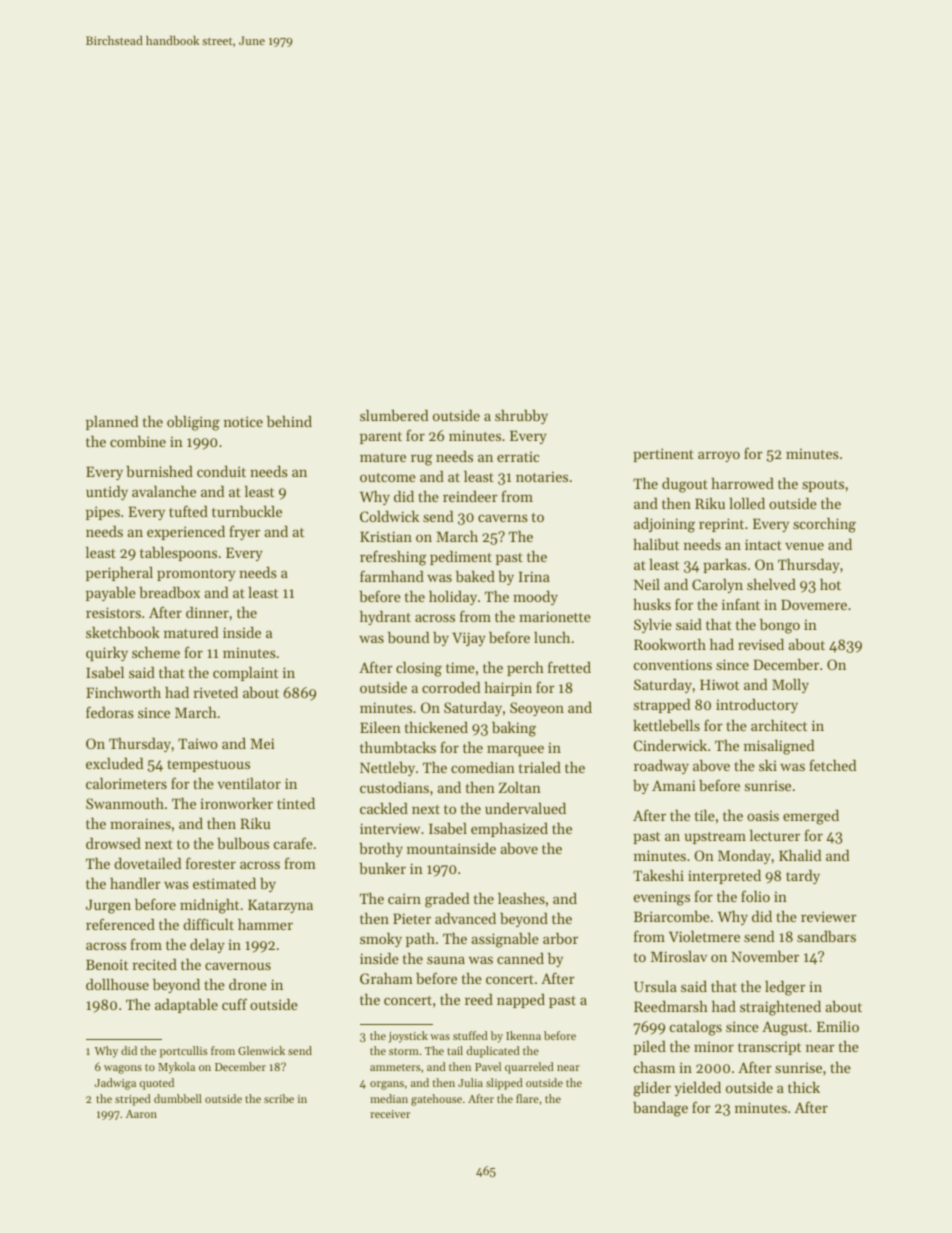 This screenshot has height=1233, width=952. What do you see at coordinates (824, 525) in the screenshot?
I see `scorching` at bounding box center [824, 525].
